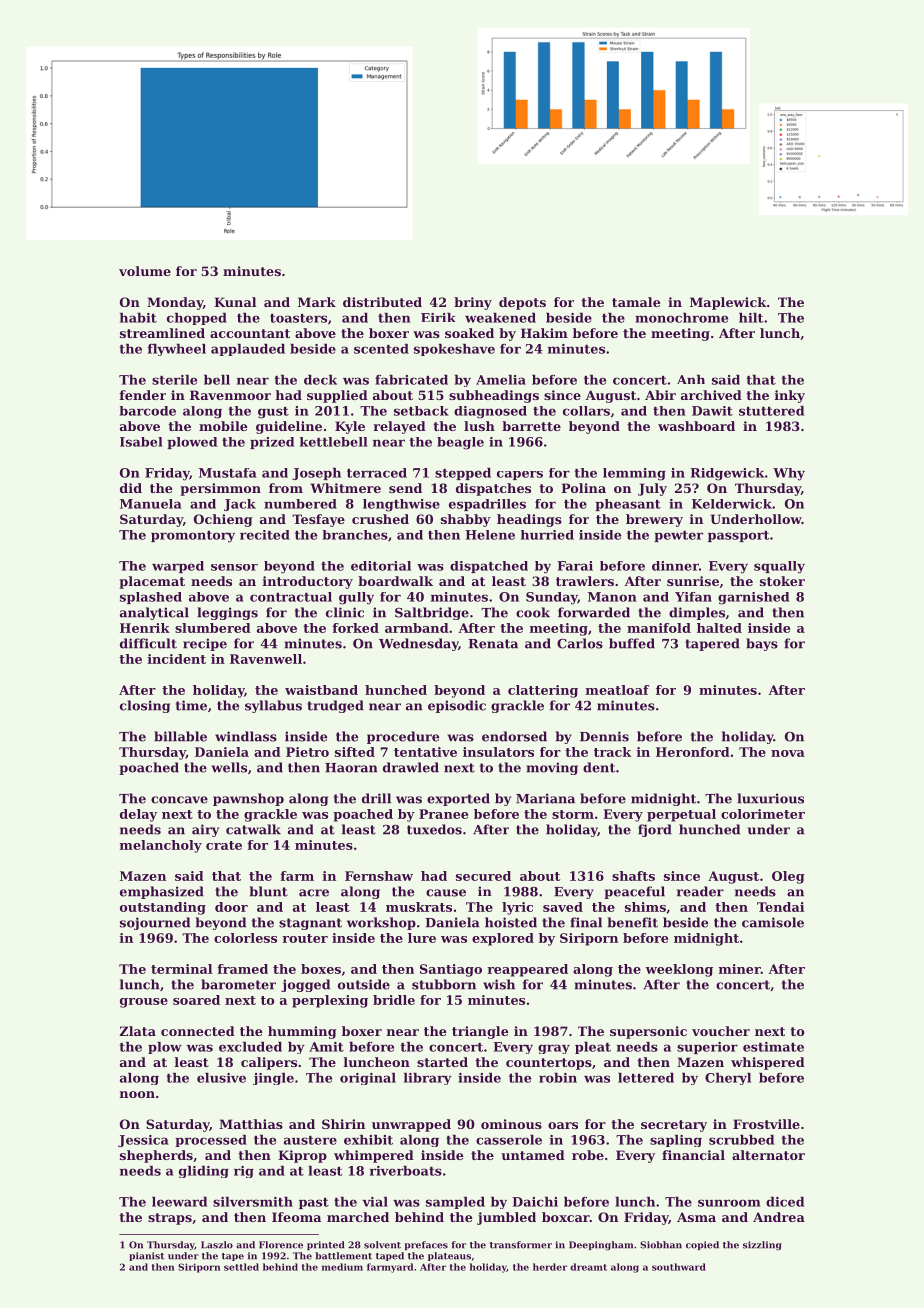 Image resolution: width=924 pixels, height=1308 pixels. Describe the element at coordinates (241, 1267) in the screenshot. I see `settled` at that location.
